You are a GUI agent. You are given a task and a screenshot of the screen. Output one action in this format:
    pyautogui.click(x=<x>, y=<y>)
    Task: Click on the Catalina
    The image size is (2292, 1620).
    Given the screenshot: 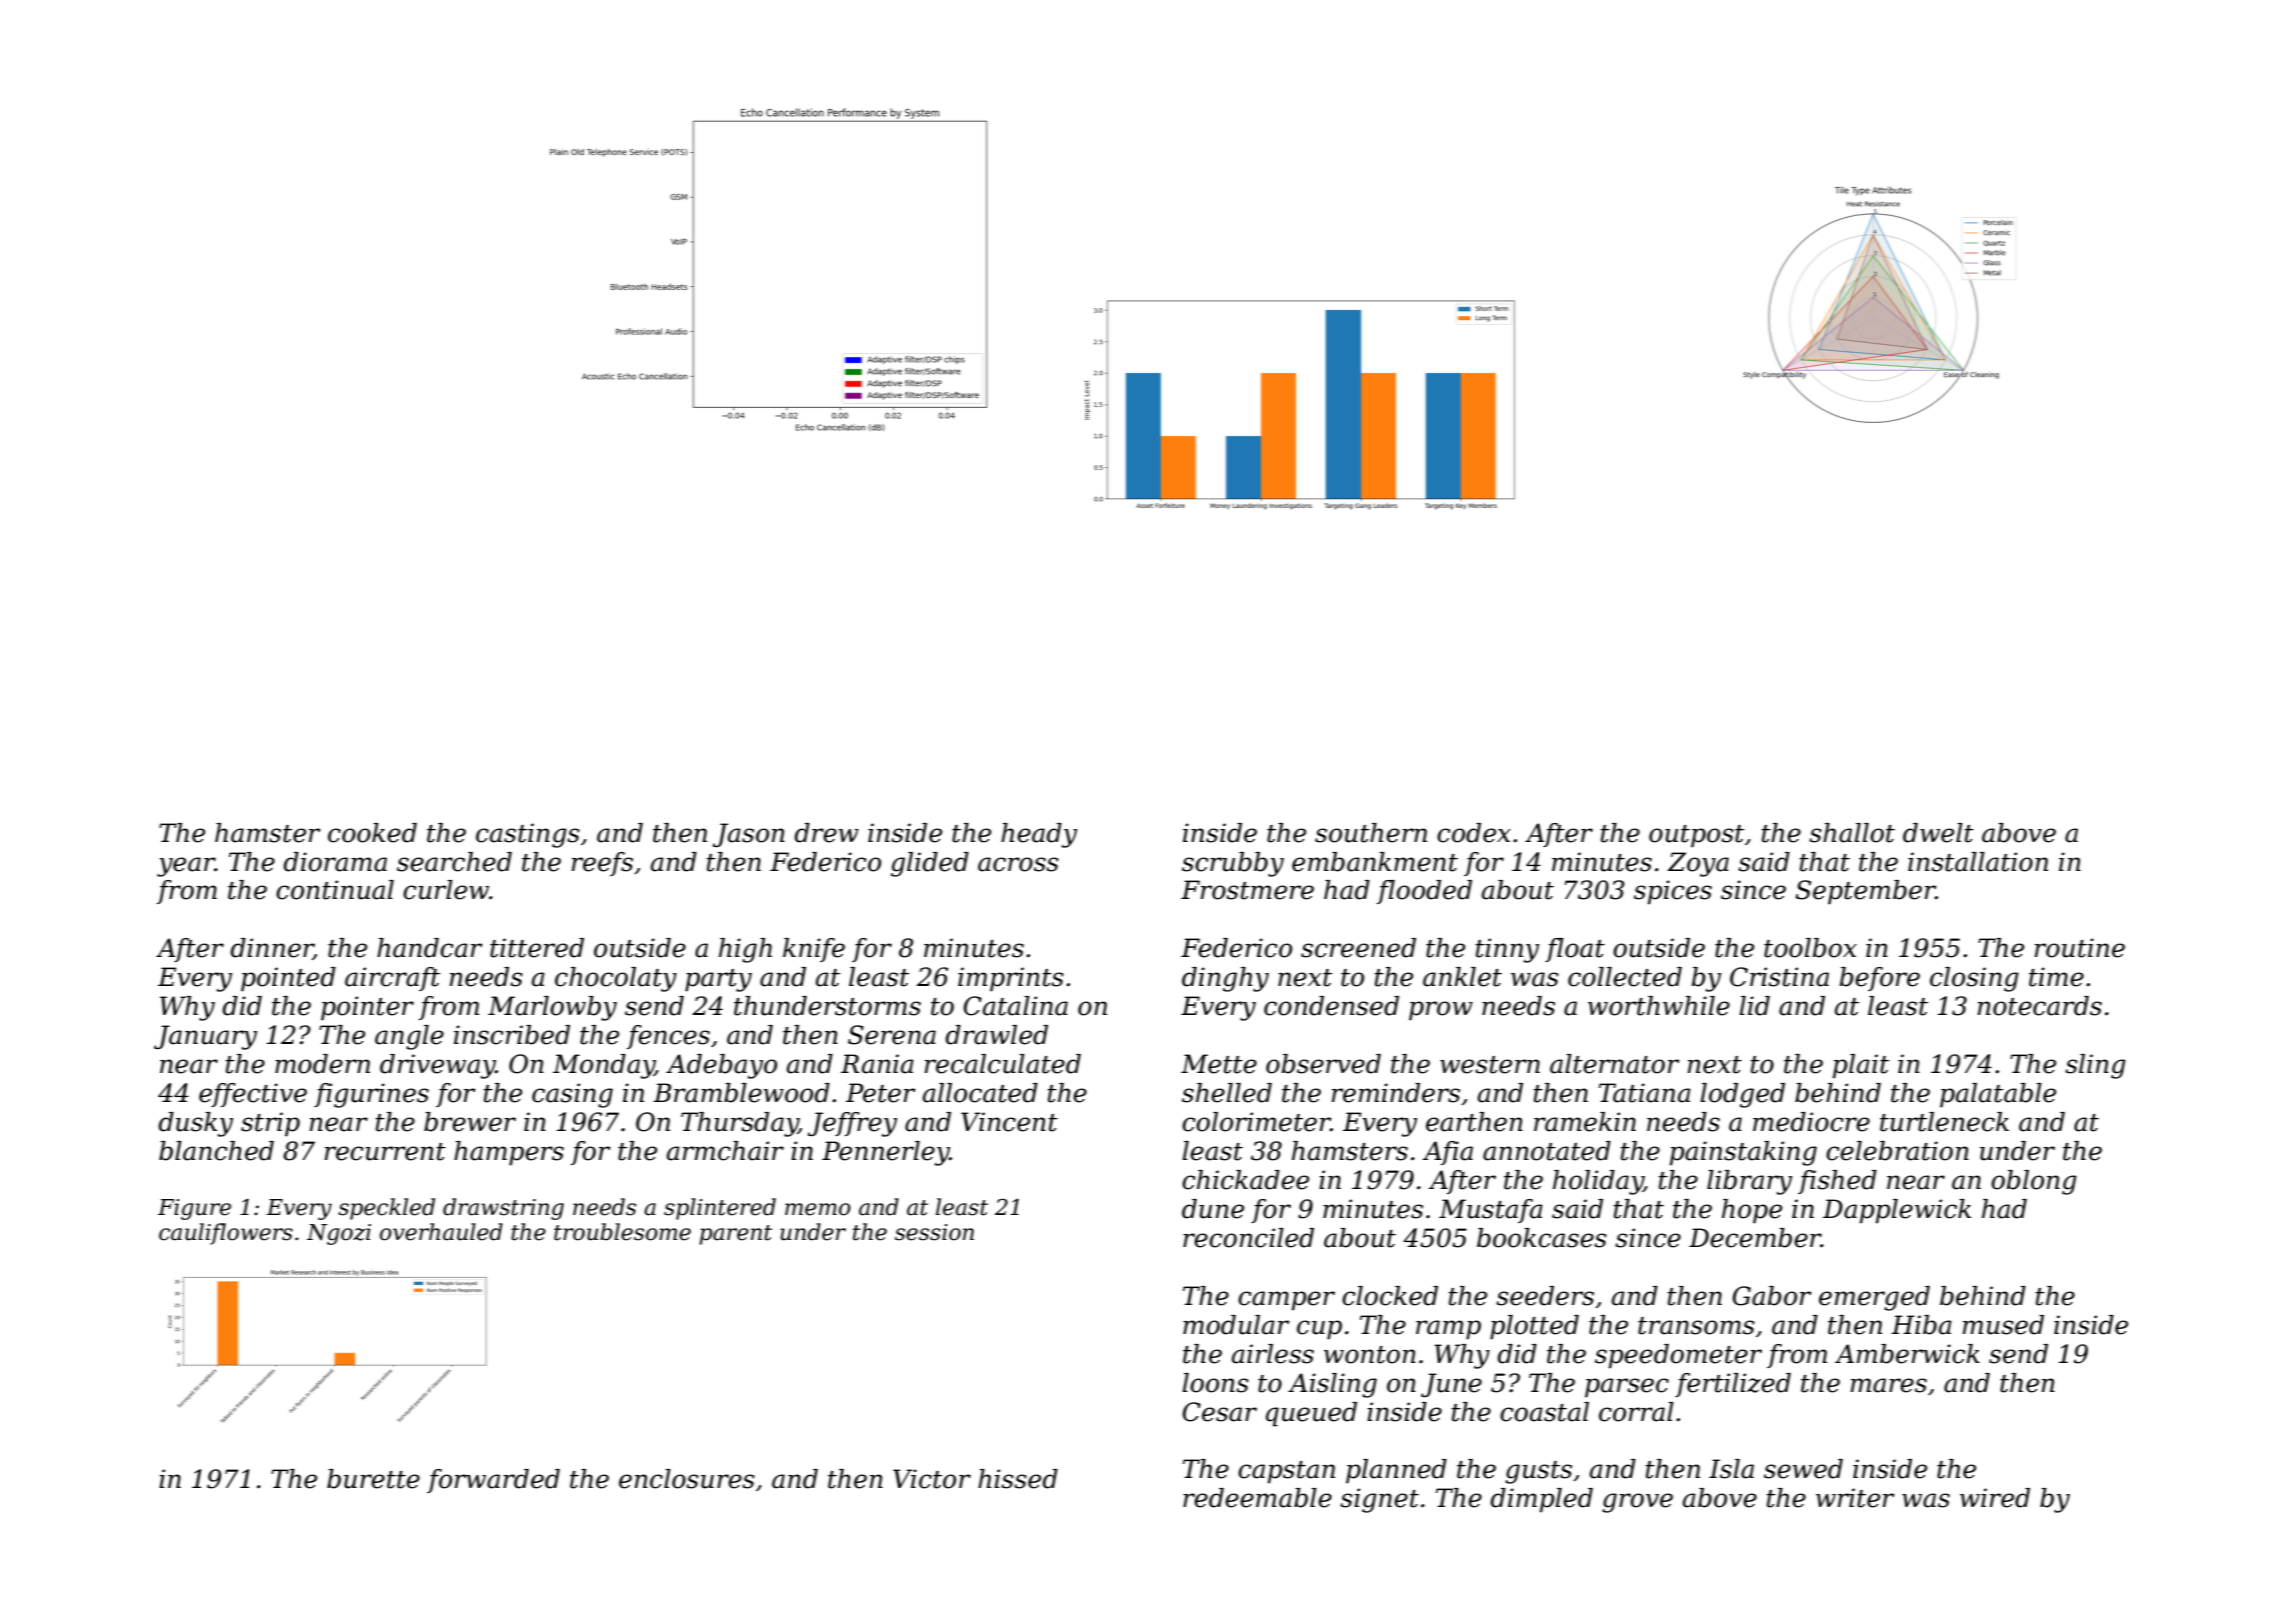 What is the action you would take?
    pyautogui.click(x=1016, y=1006)
